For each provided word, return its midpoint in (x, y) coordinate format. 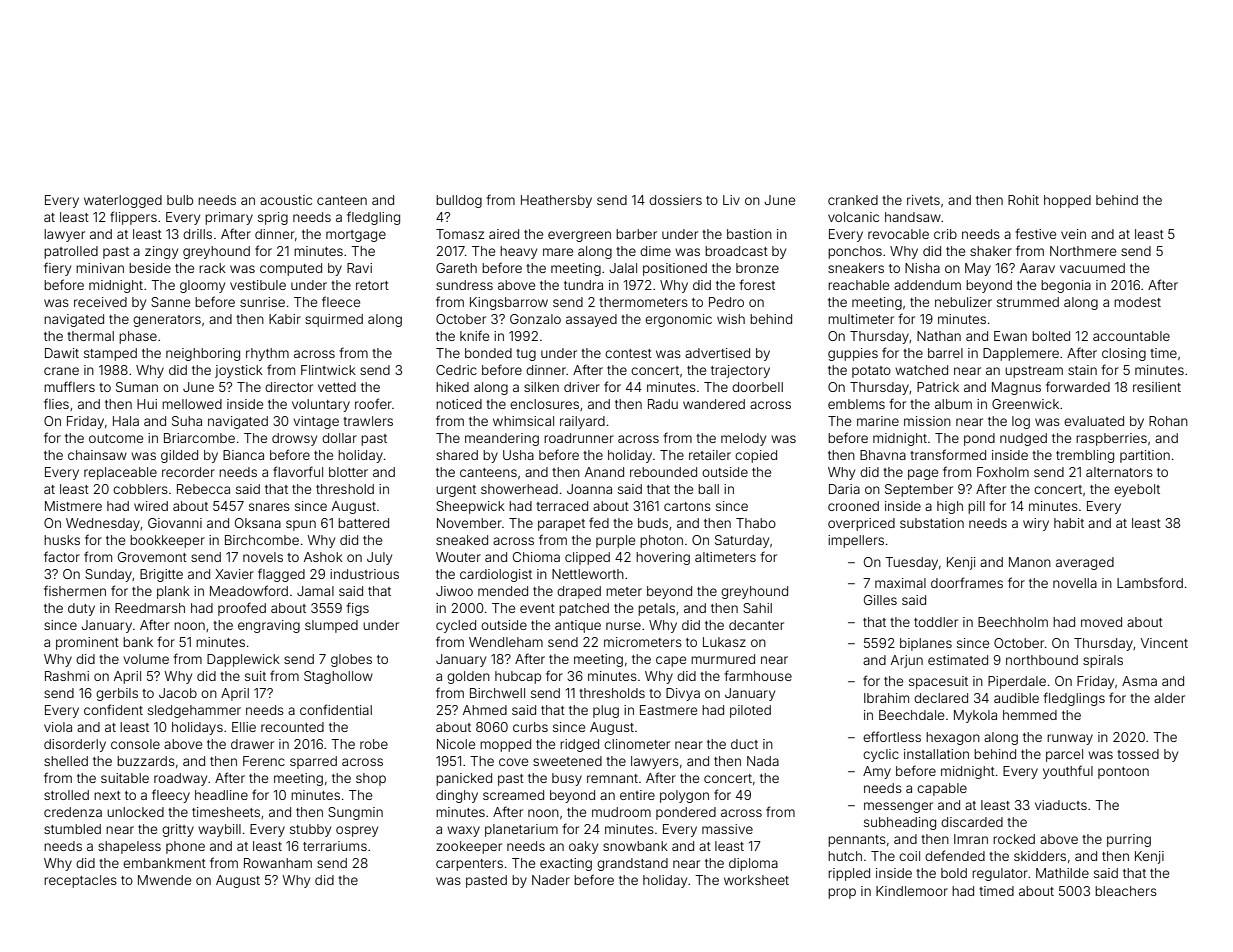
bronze (757, 268)
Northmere (1083, 251)
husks (62, 540)
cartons (687, 506)
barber (636, 234)
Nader (551, 880)
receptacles (80, 881)
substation (932, 523)
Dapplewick (243, 660)
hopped (1067, 201)
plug (606, 711)
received (100, 302)
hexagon (953, 738)
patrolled (71, 252)
